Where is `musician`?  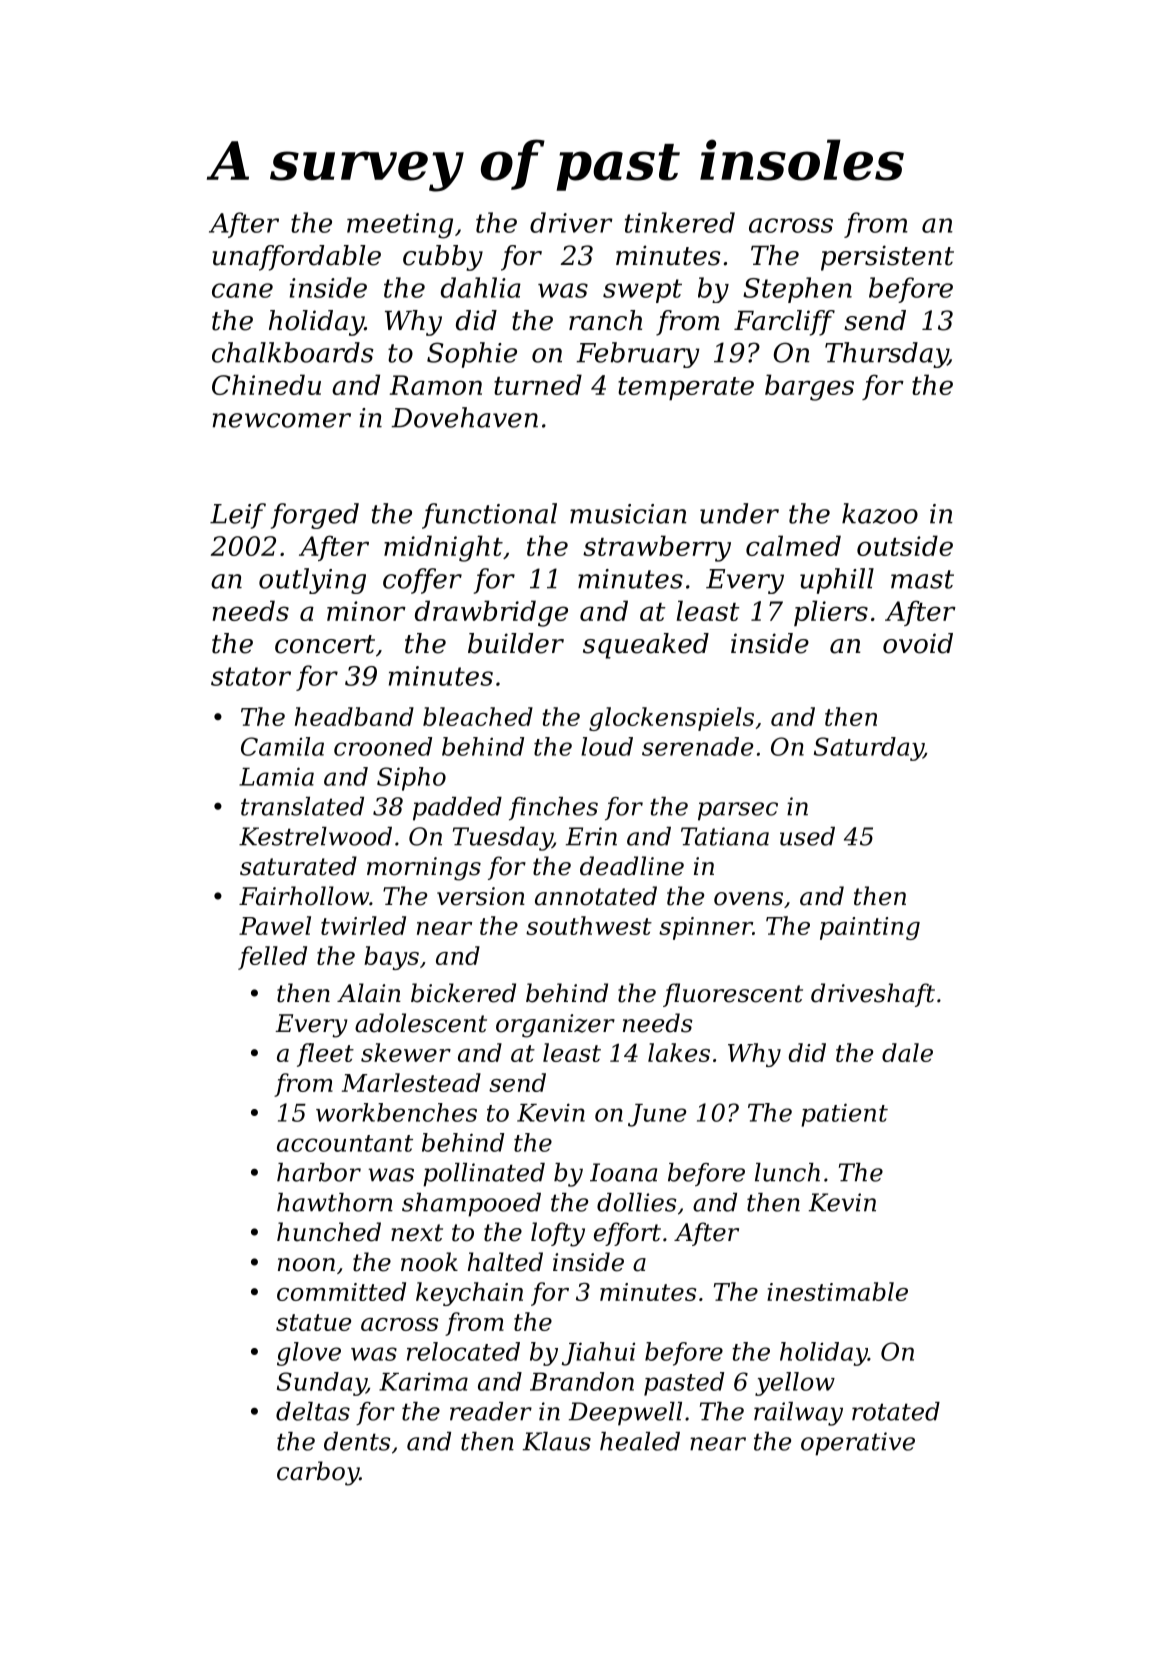
musician is located at coordinates (628, 514).
